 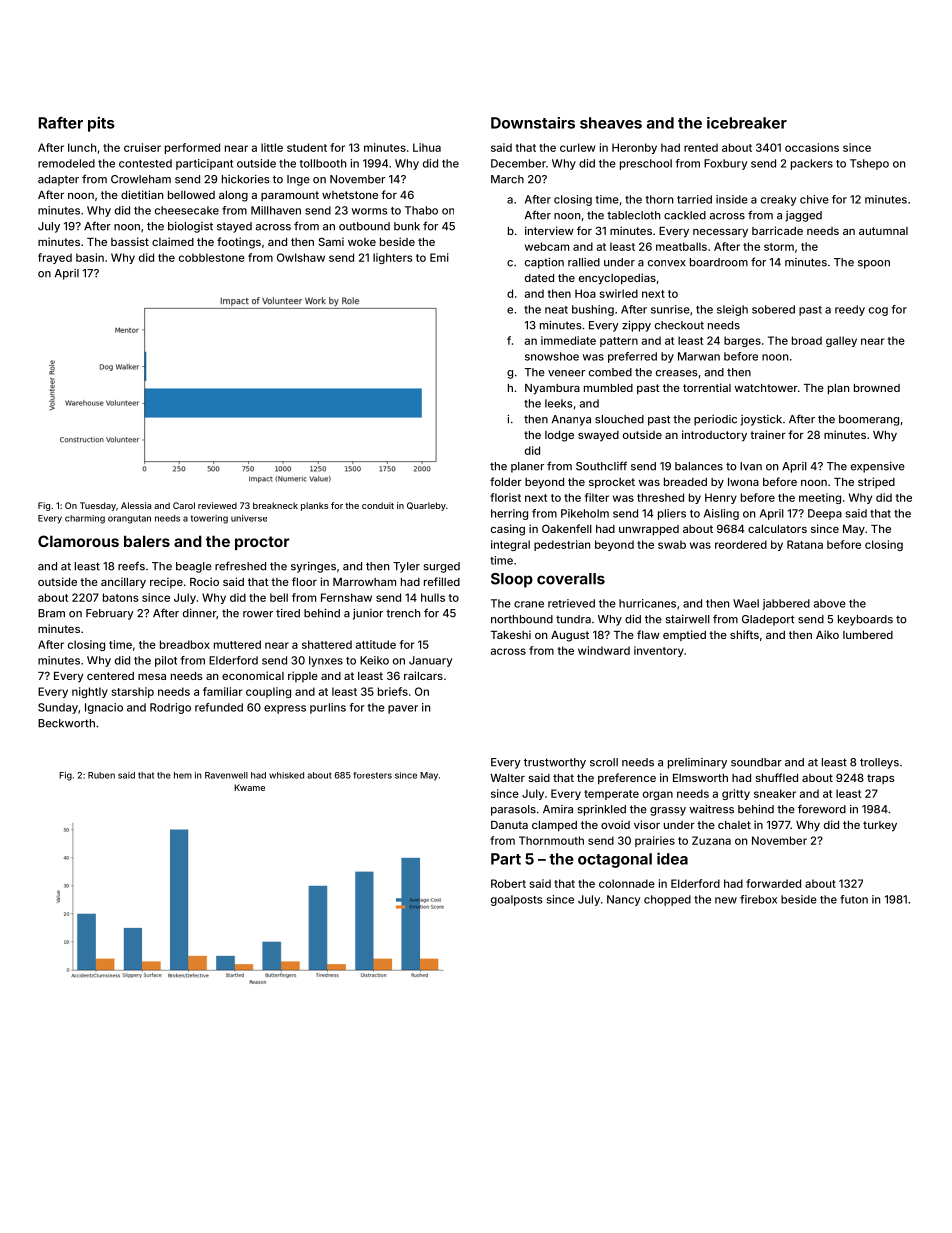 I want to click on neat, so click(x=556, y=310).
